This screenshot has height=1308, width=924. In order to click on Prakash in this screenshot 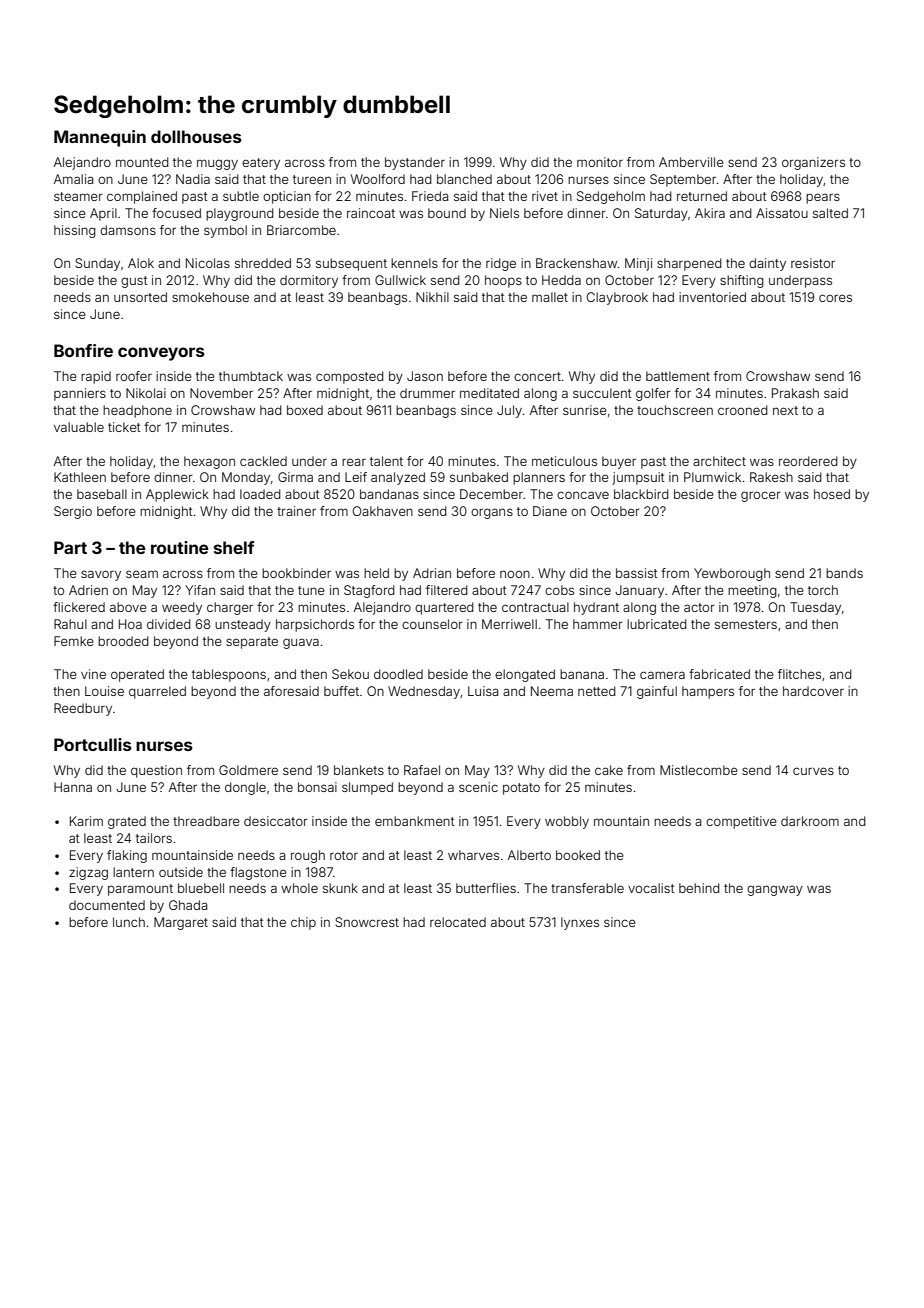, I will do `click(795, 393)`.
